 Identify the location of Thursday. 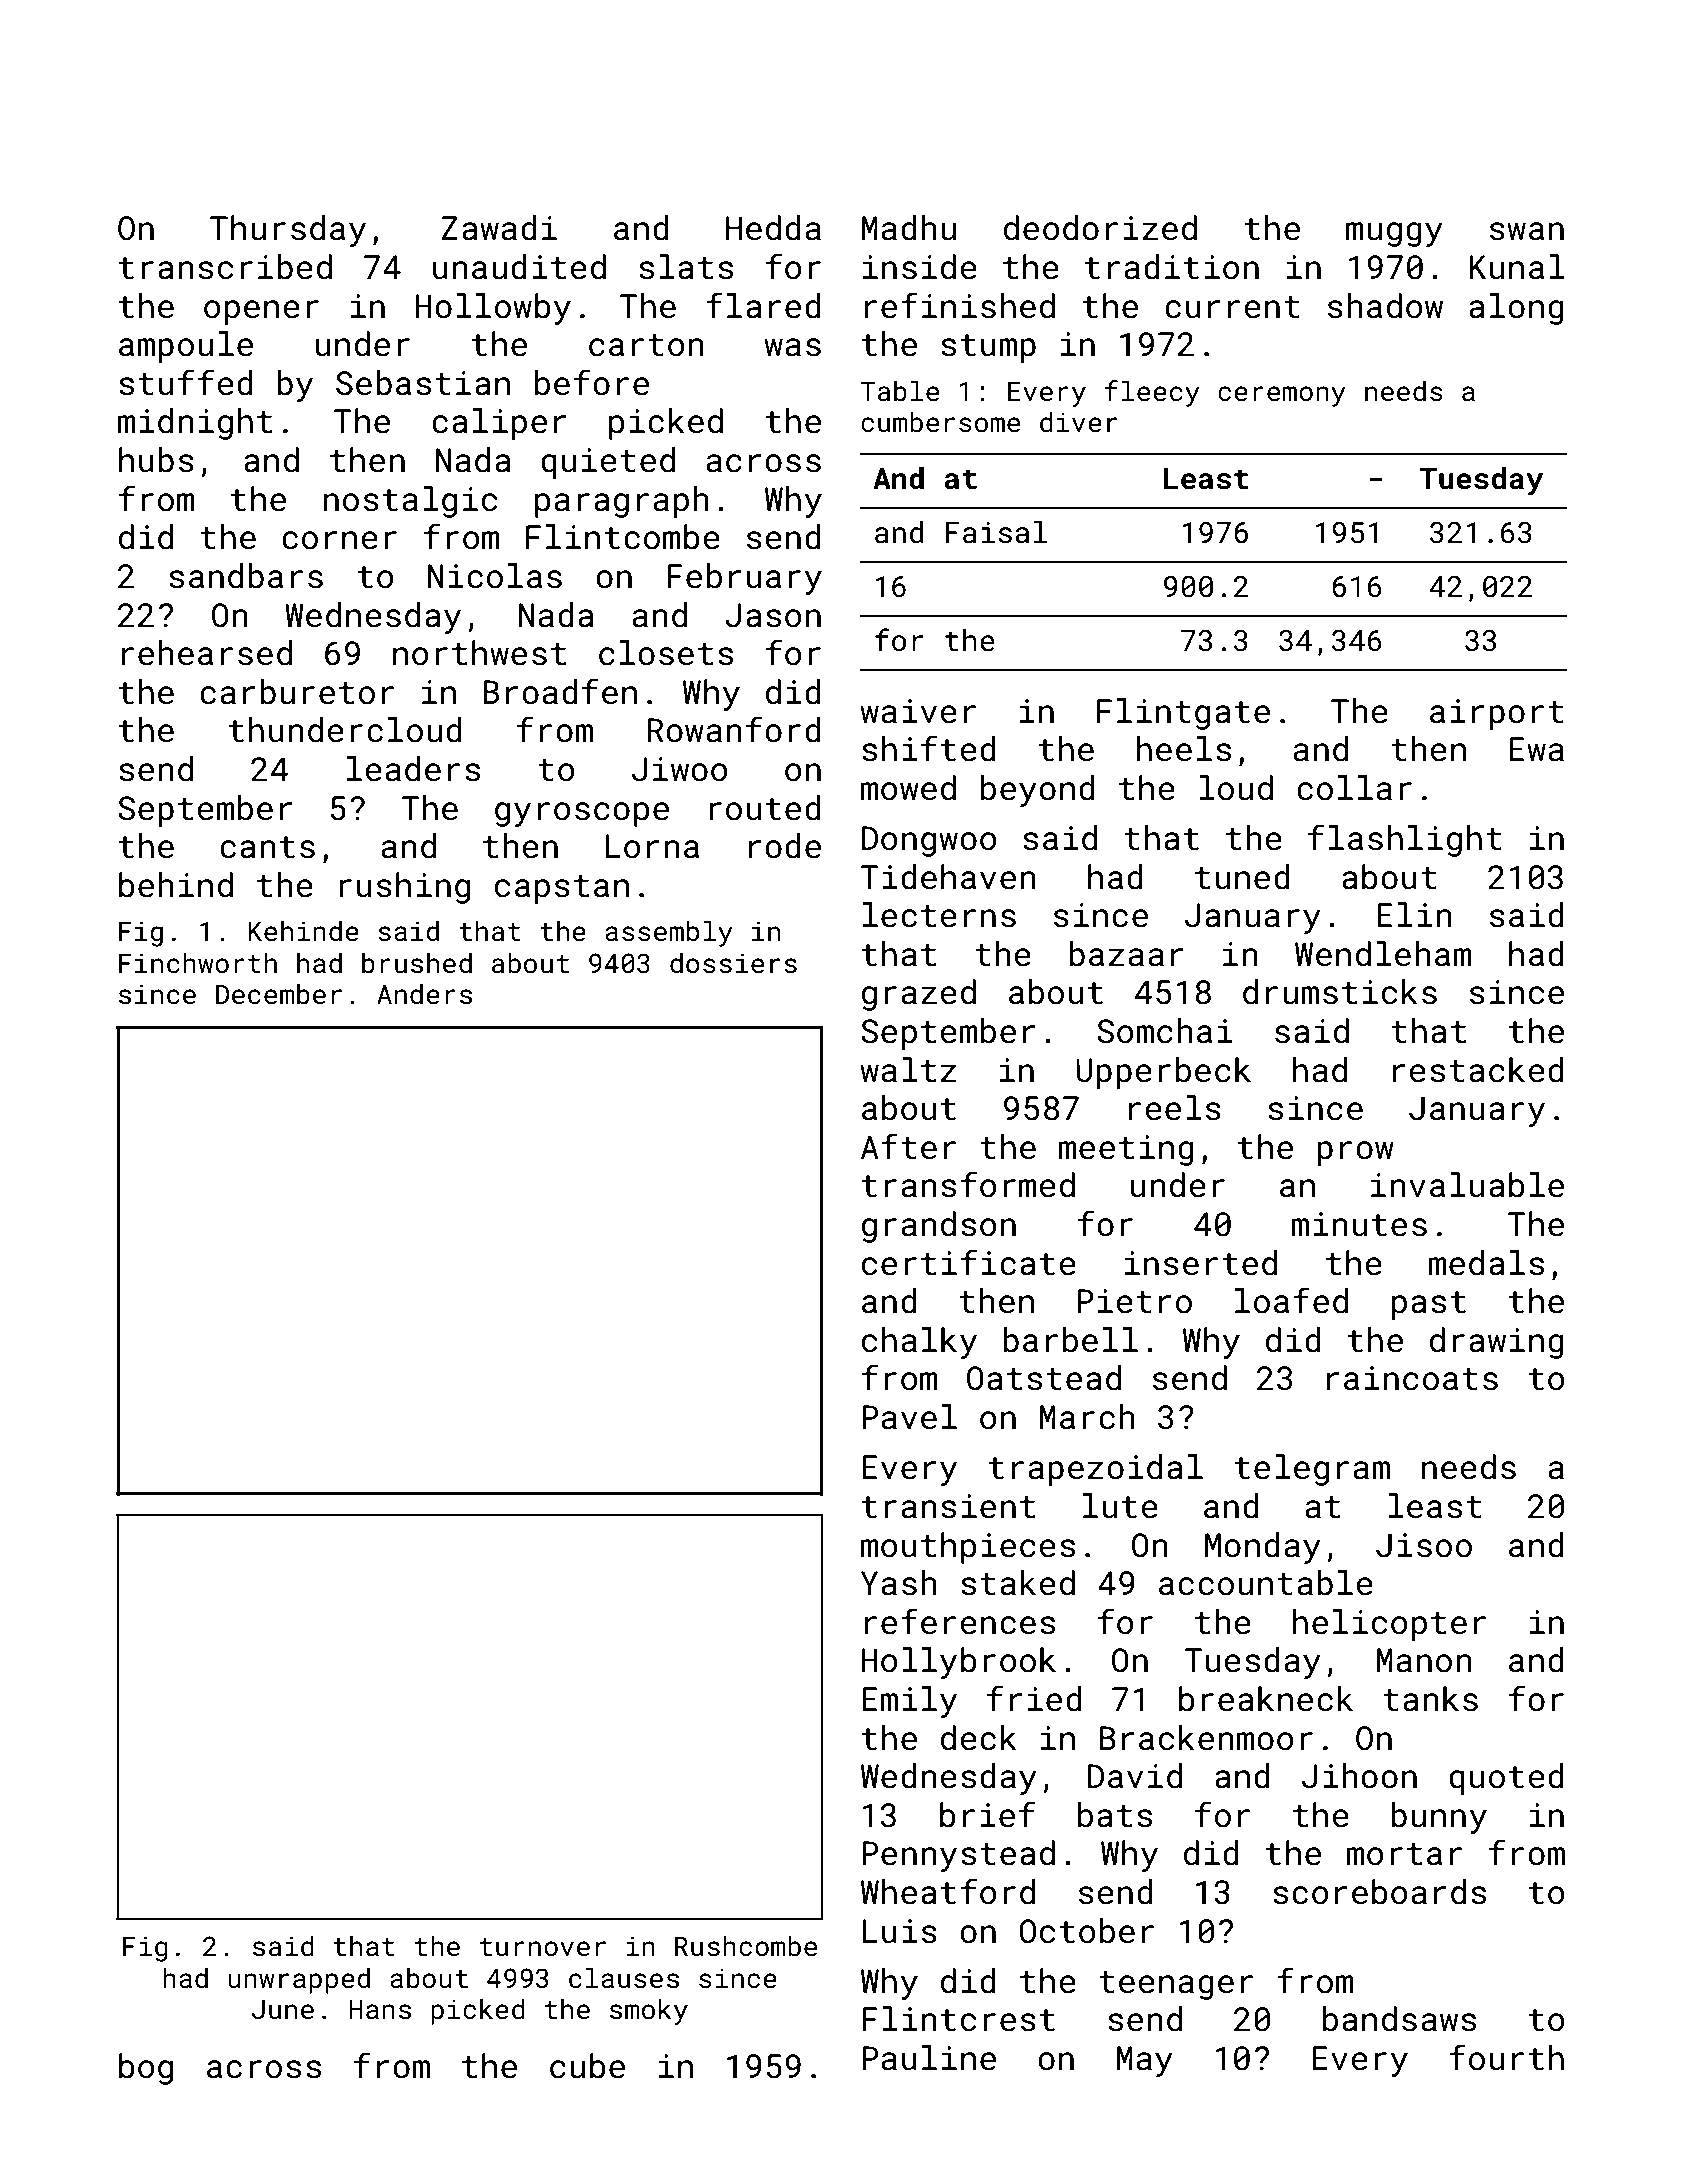
(288, 231).
